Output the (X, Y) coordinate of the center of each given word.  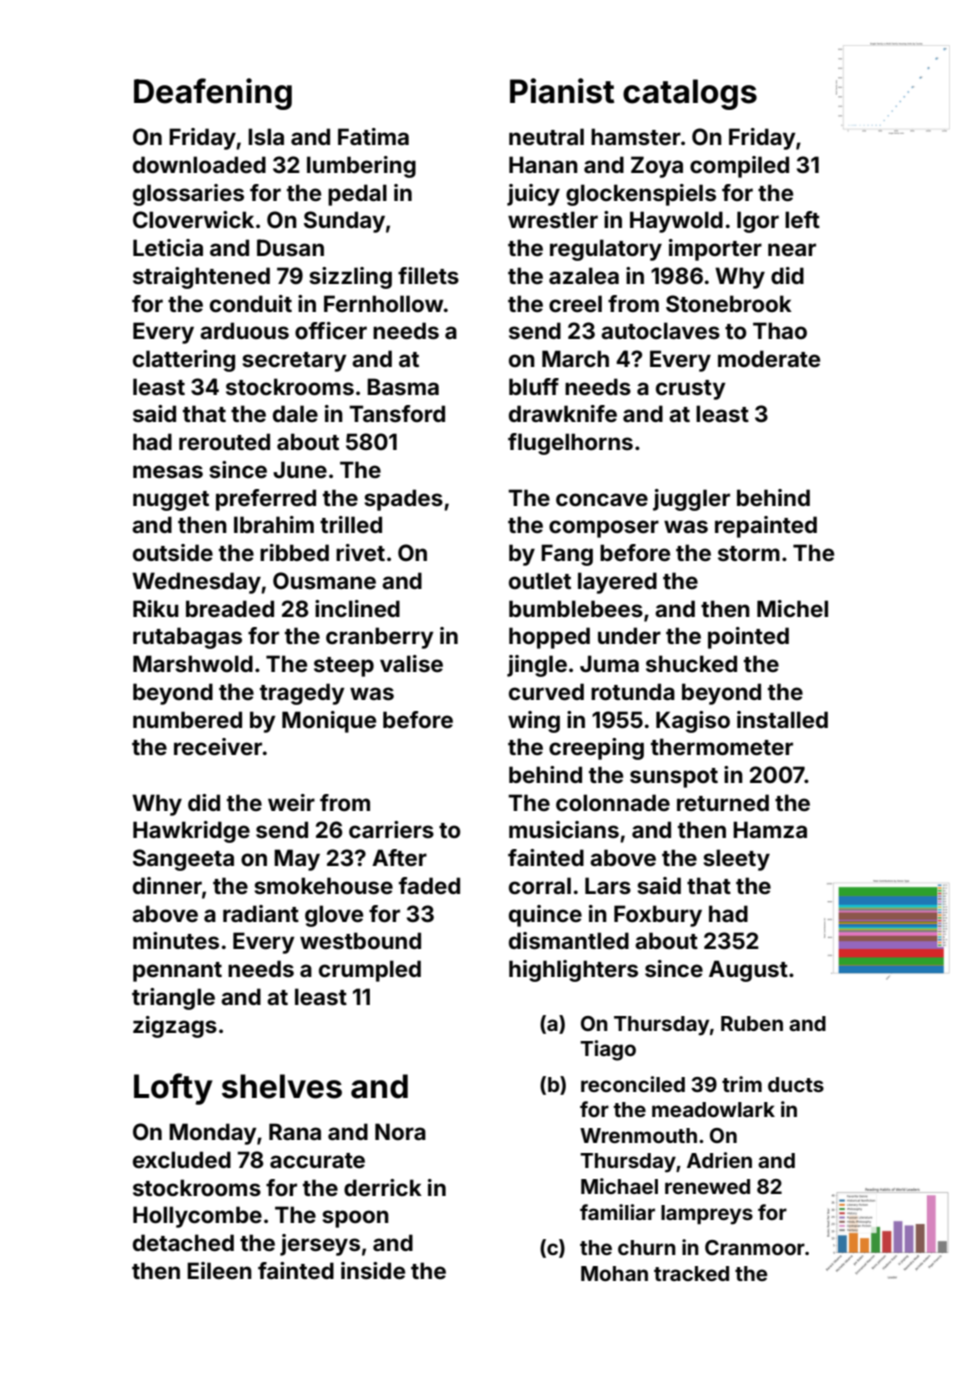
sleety (736, 860)
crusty (691, 390)
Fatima (373, 136)
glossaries (188, 195)
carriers (391, 829)
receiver (218, 746)
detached (183, 1242)
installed (782, 719)
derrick (383, 1187)
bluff (534, 386)
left (802, 219)
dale (295, 413)
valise (411, 663)
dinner (167, 885)
